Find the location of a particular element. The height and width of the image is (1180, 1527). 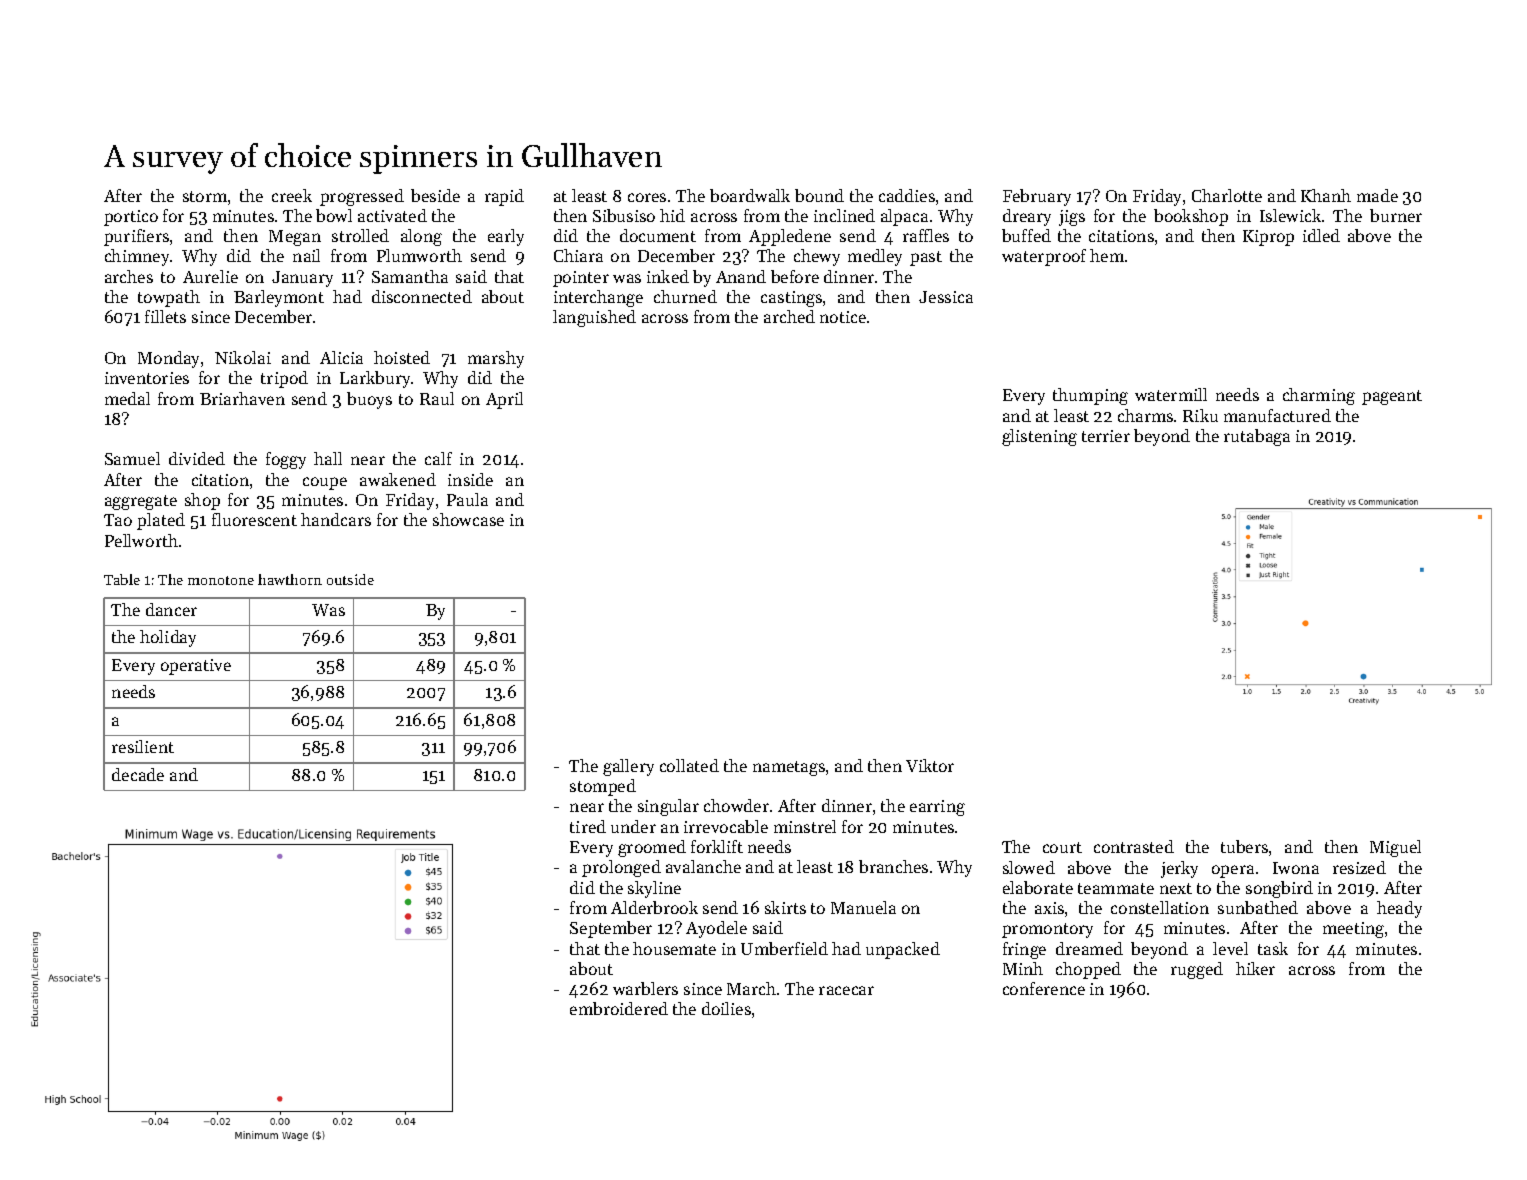

tubers is located at coordinates (1244, 846).
